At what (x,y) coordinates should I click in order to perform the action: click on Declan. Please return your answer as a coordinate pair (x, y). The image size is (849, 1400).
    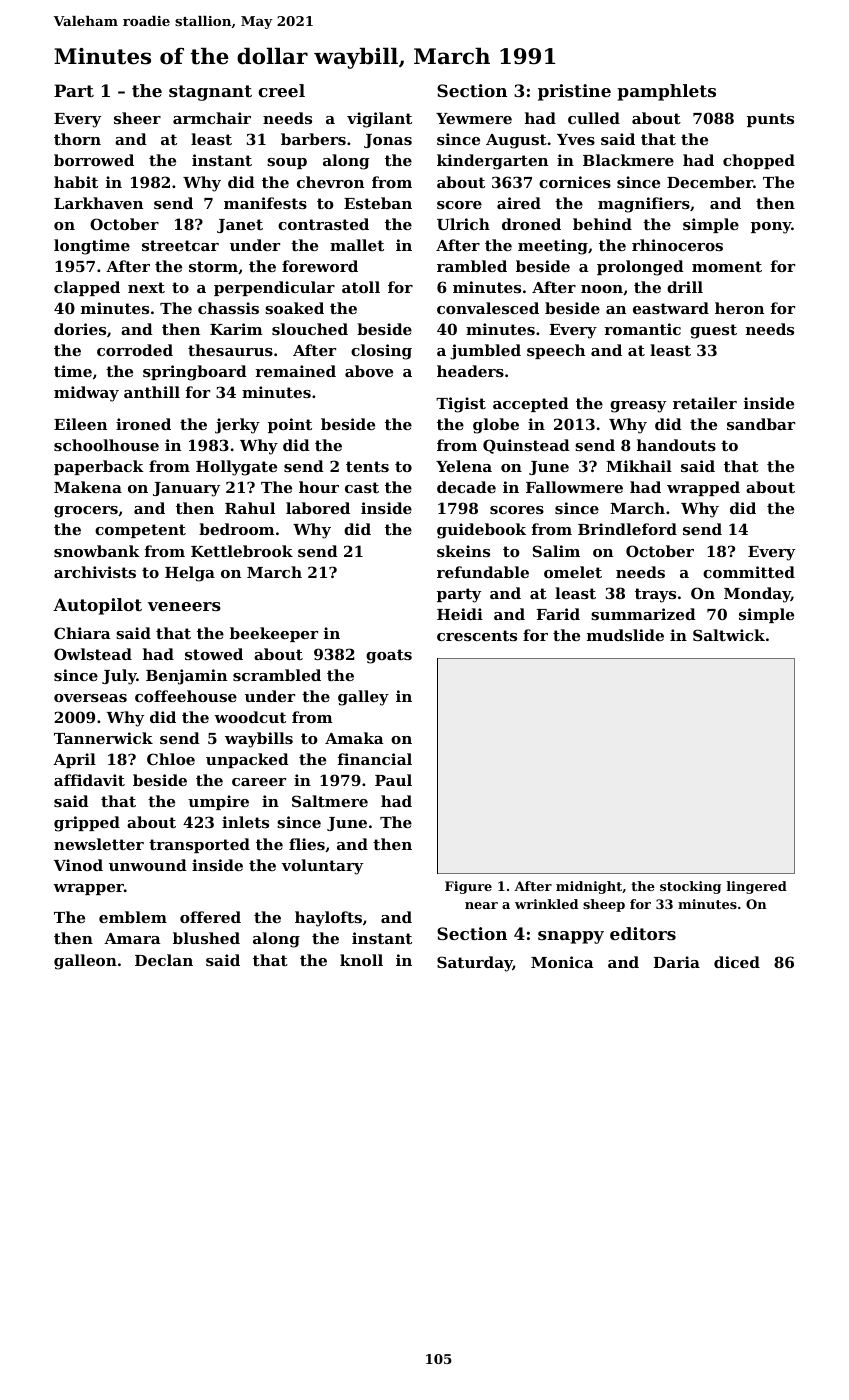
    Looking at the image, I should click on (164, 960).
